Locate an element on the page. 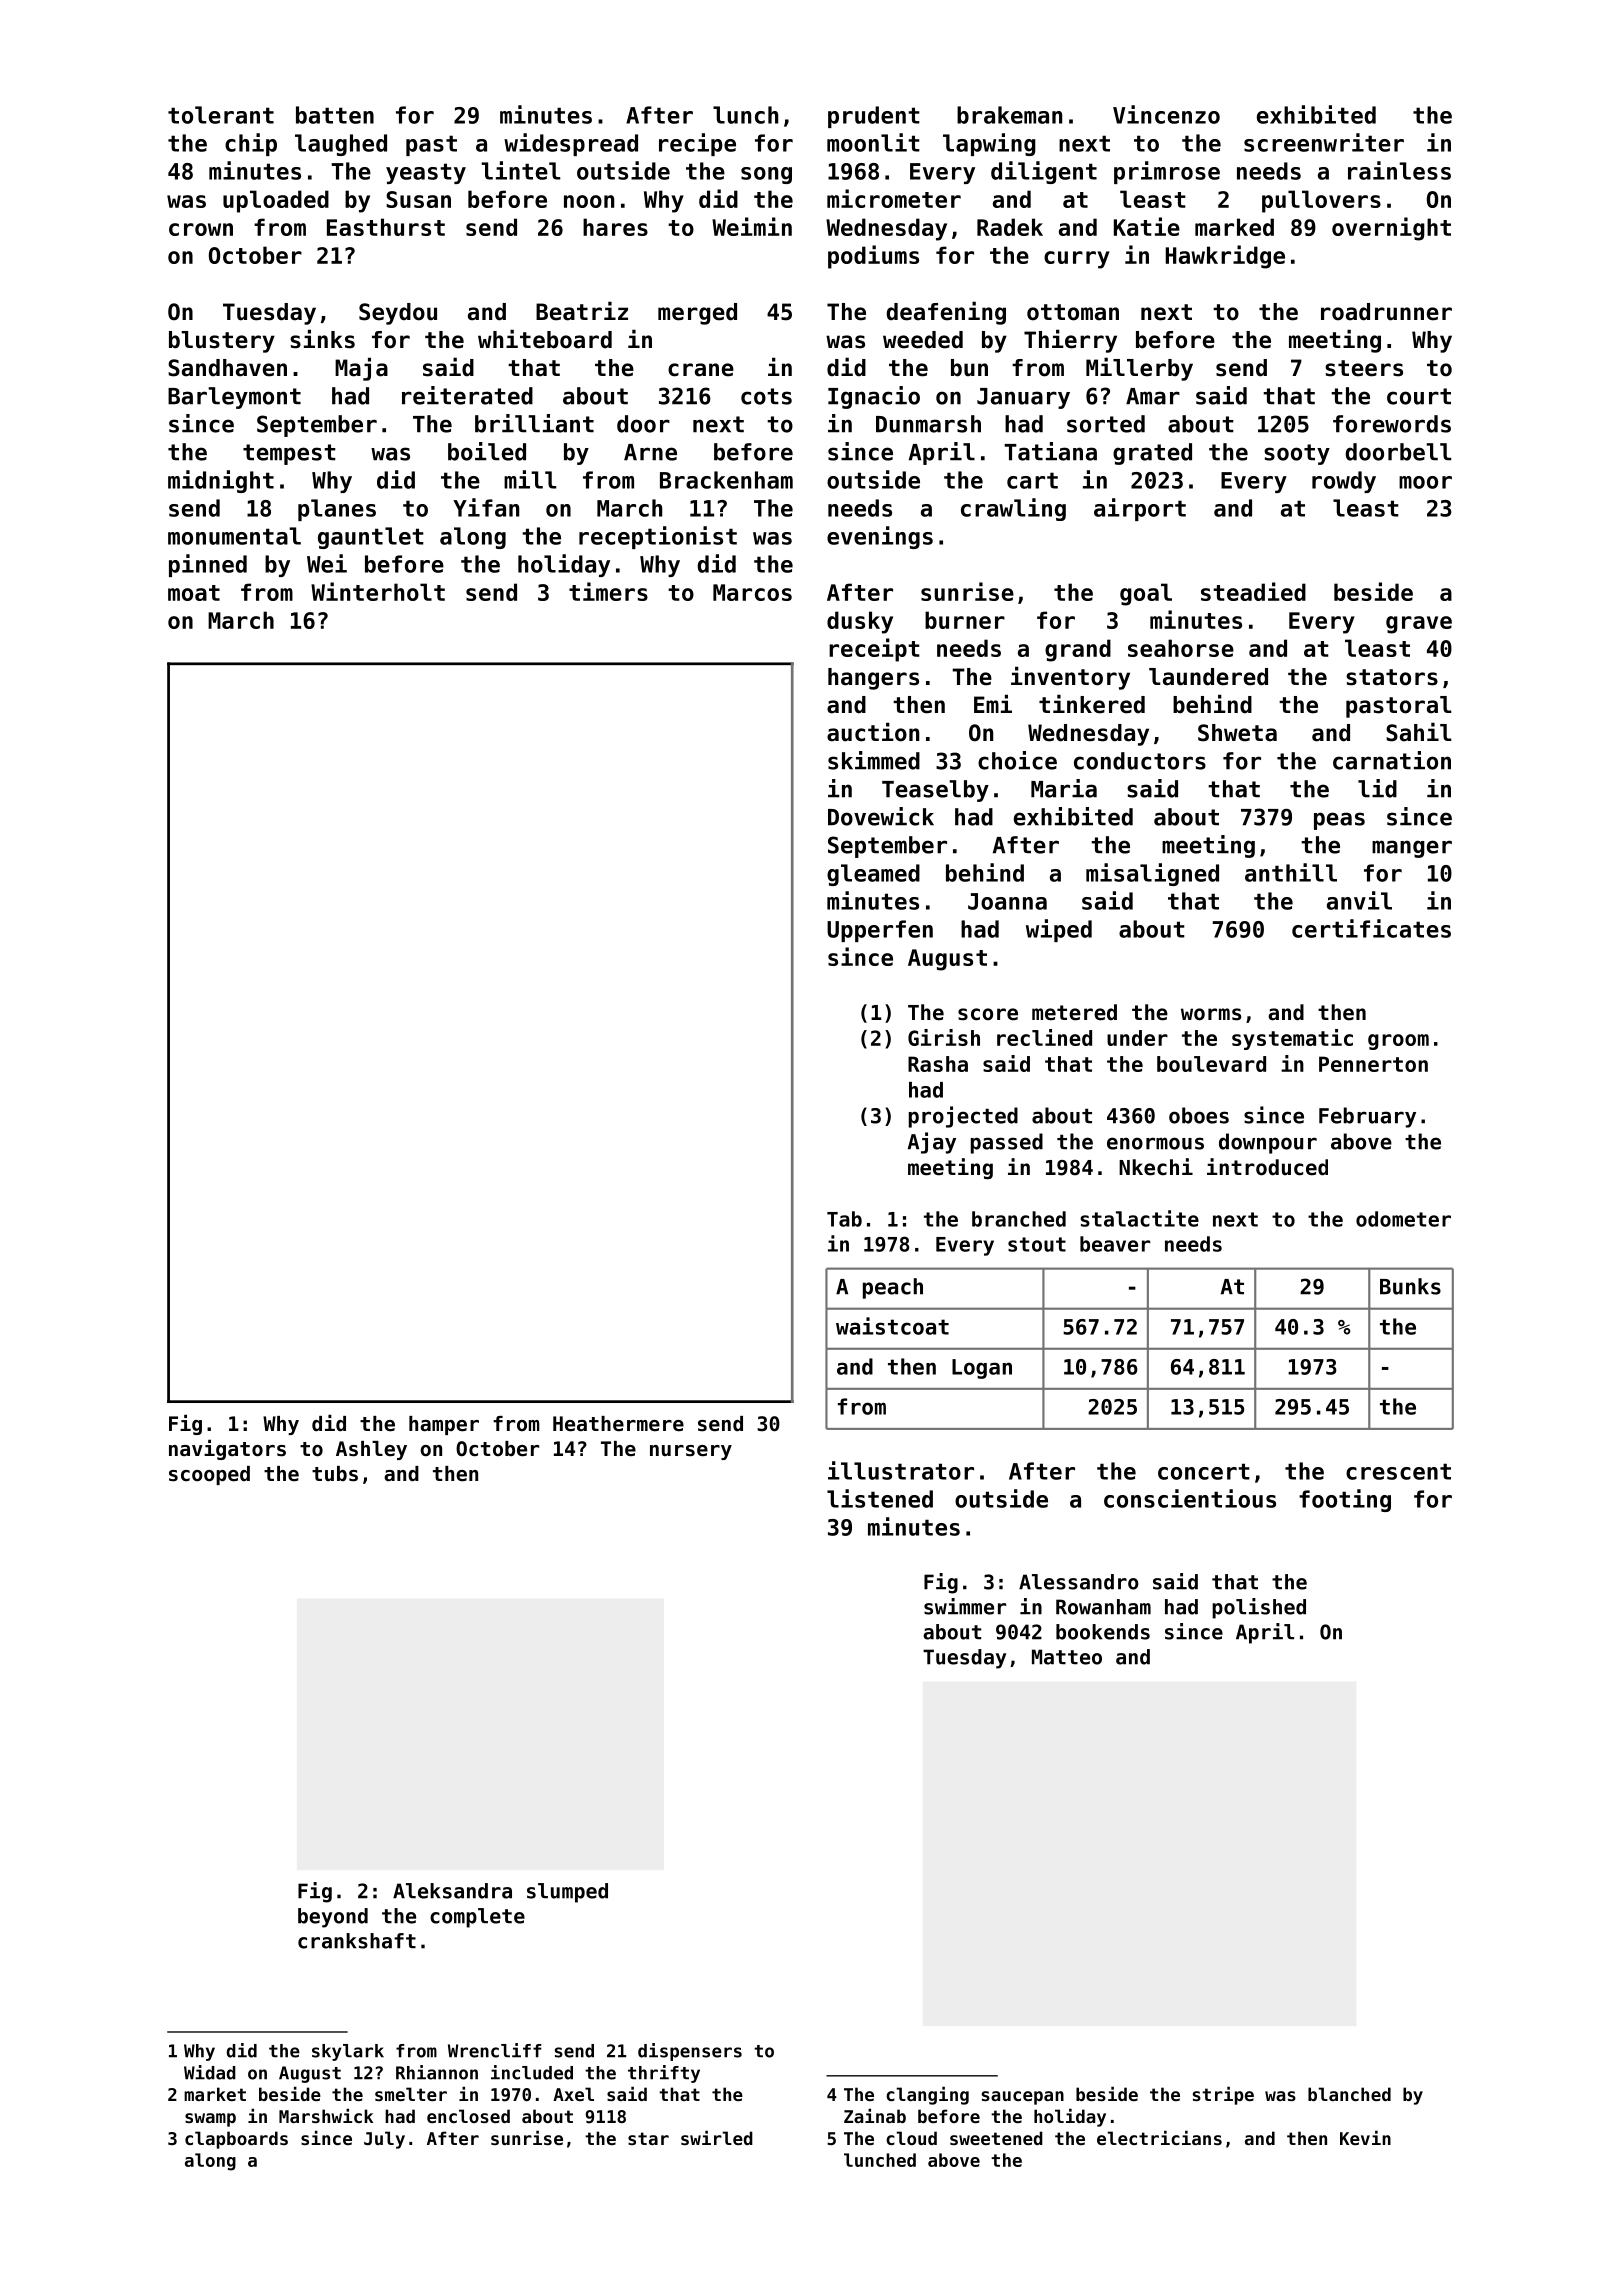 The width and height of the image is (1620, 2292). scooped is located at coordinates (209, 1475).
